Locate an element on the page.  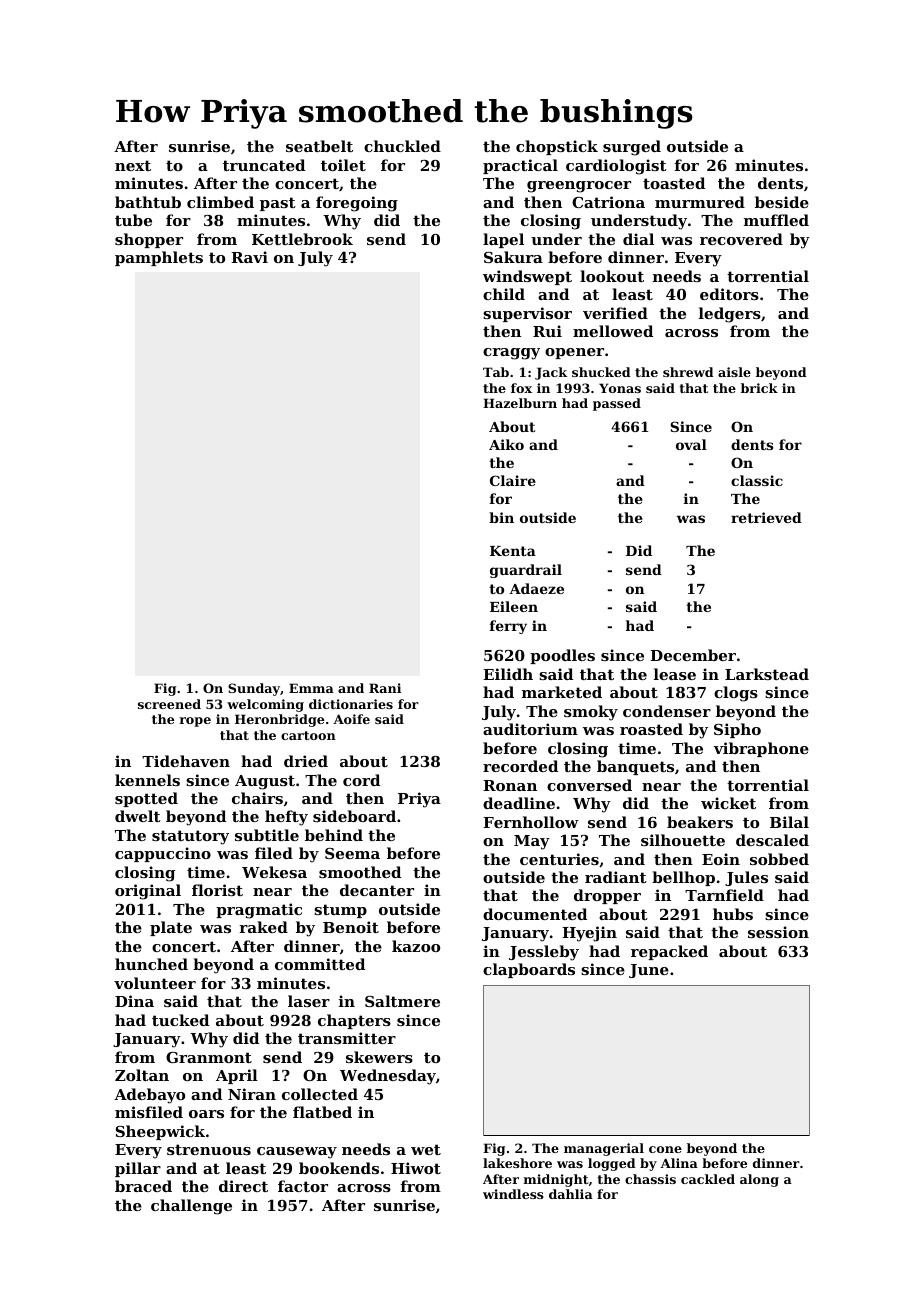
statutory is located at coordinates (190, 837).
